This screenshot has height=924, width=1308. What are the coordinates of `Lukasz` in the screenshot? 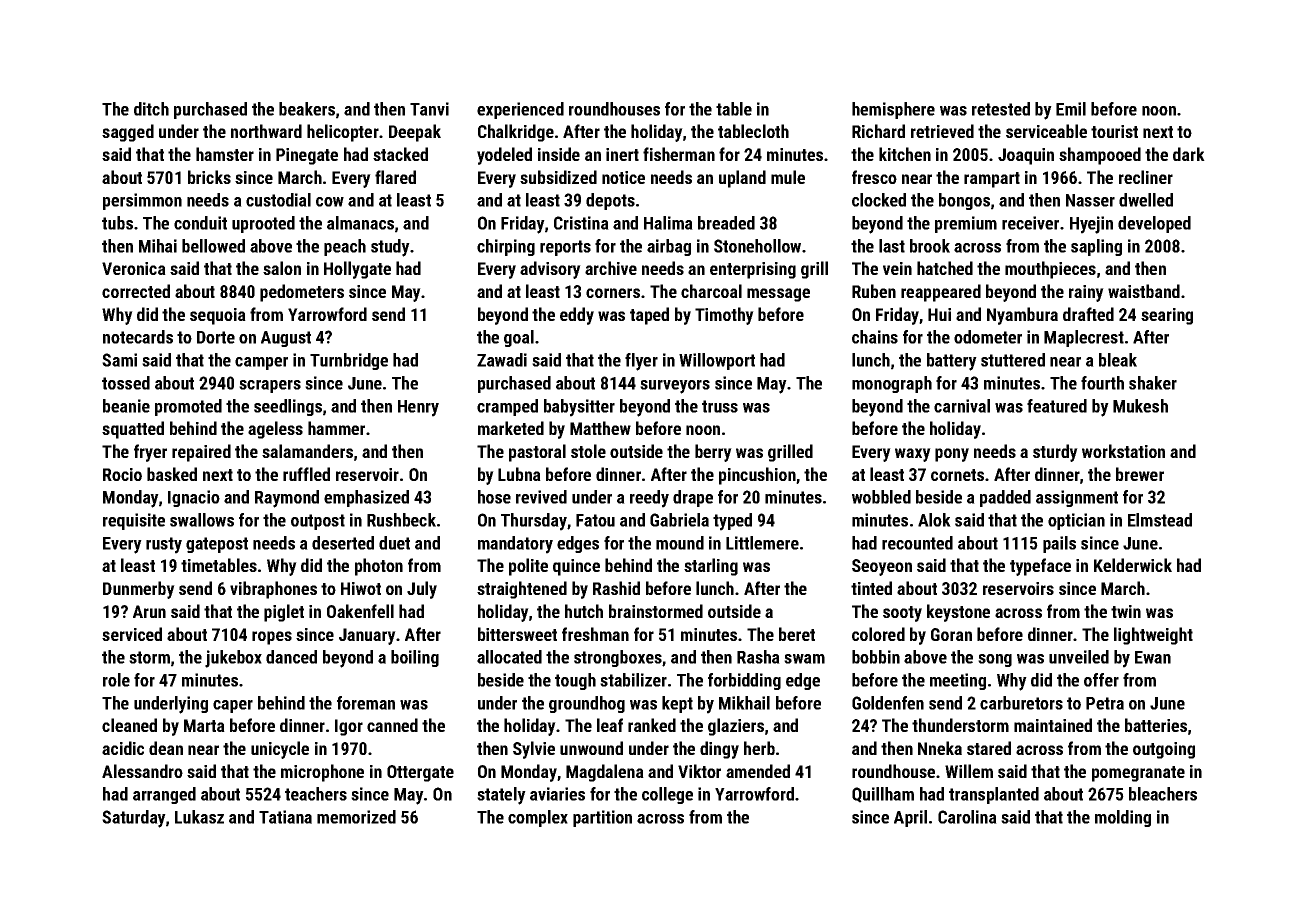 It's located at (199, 817).
